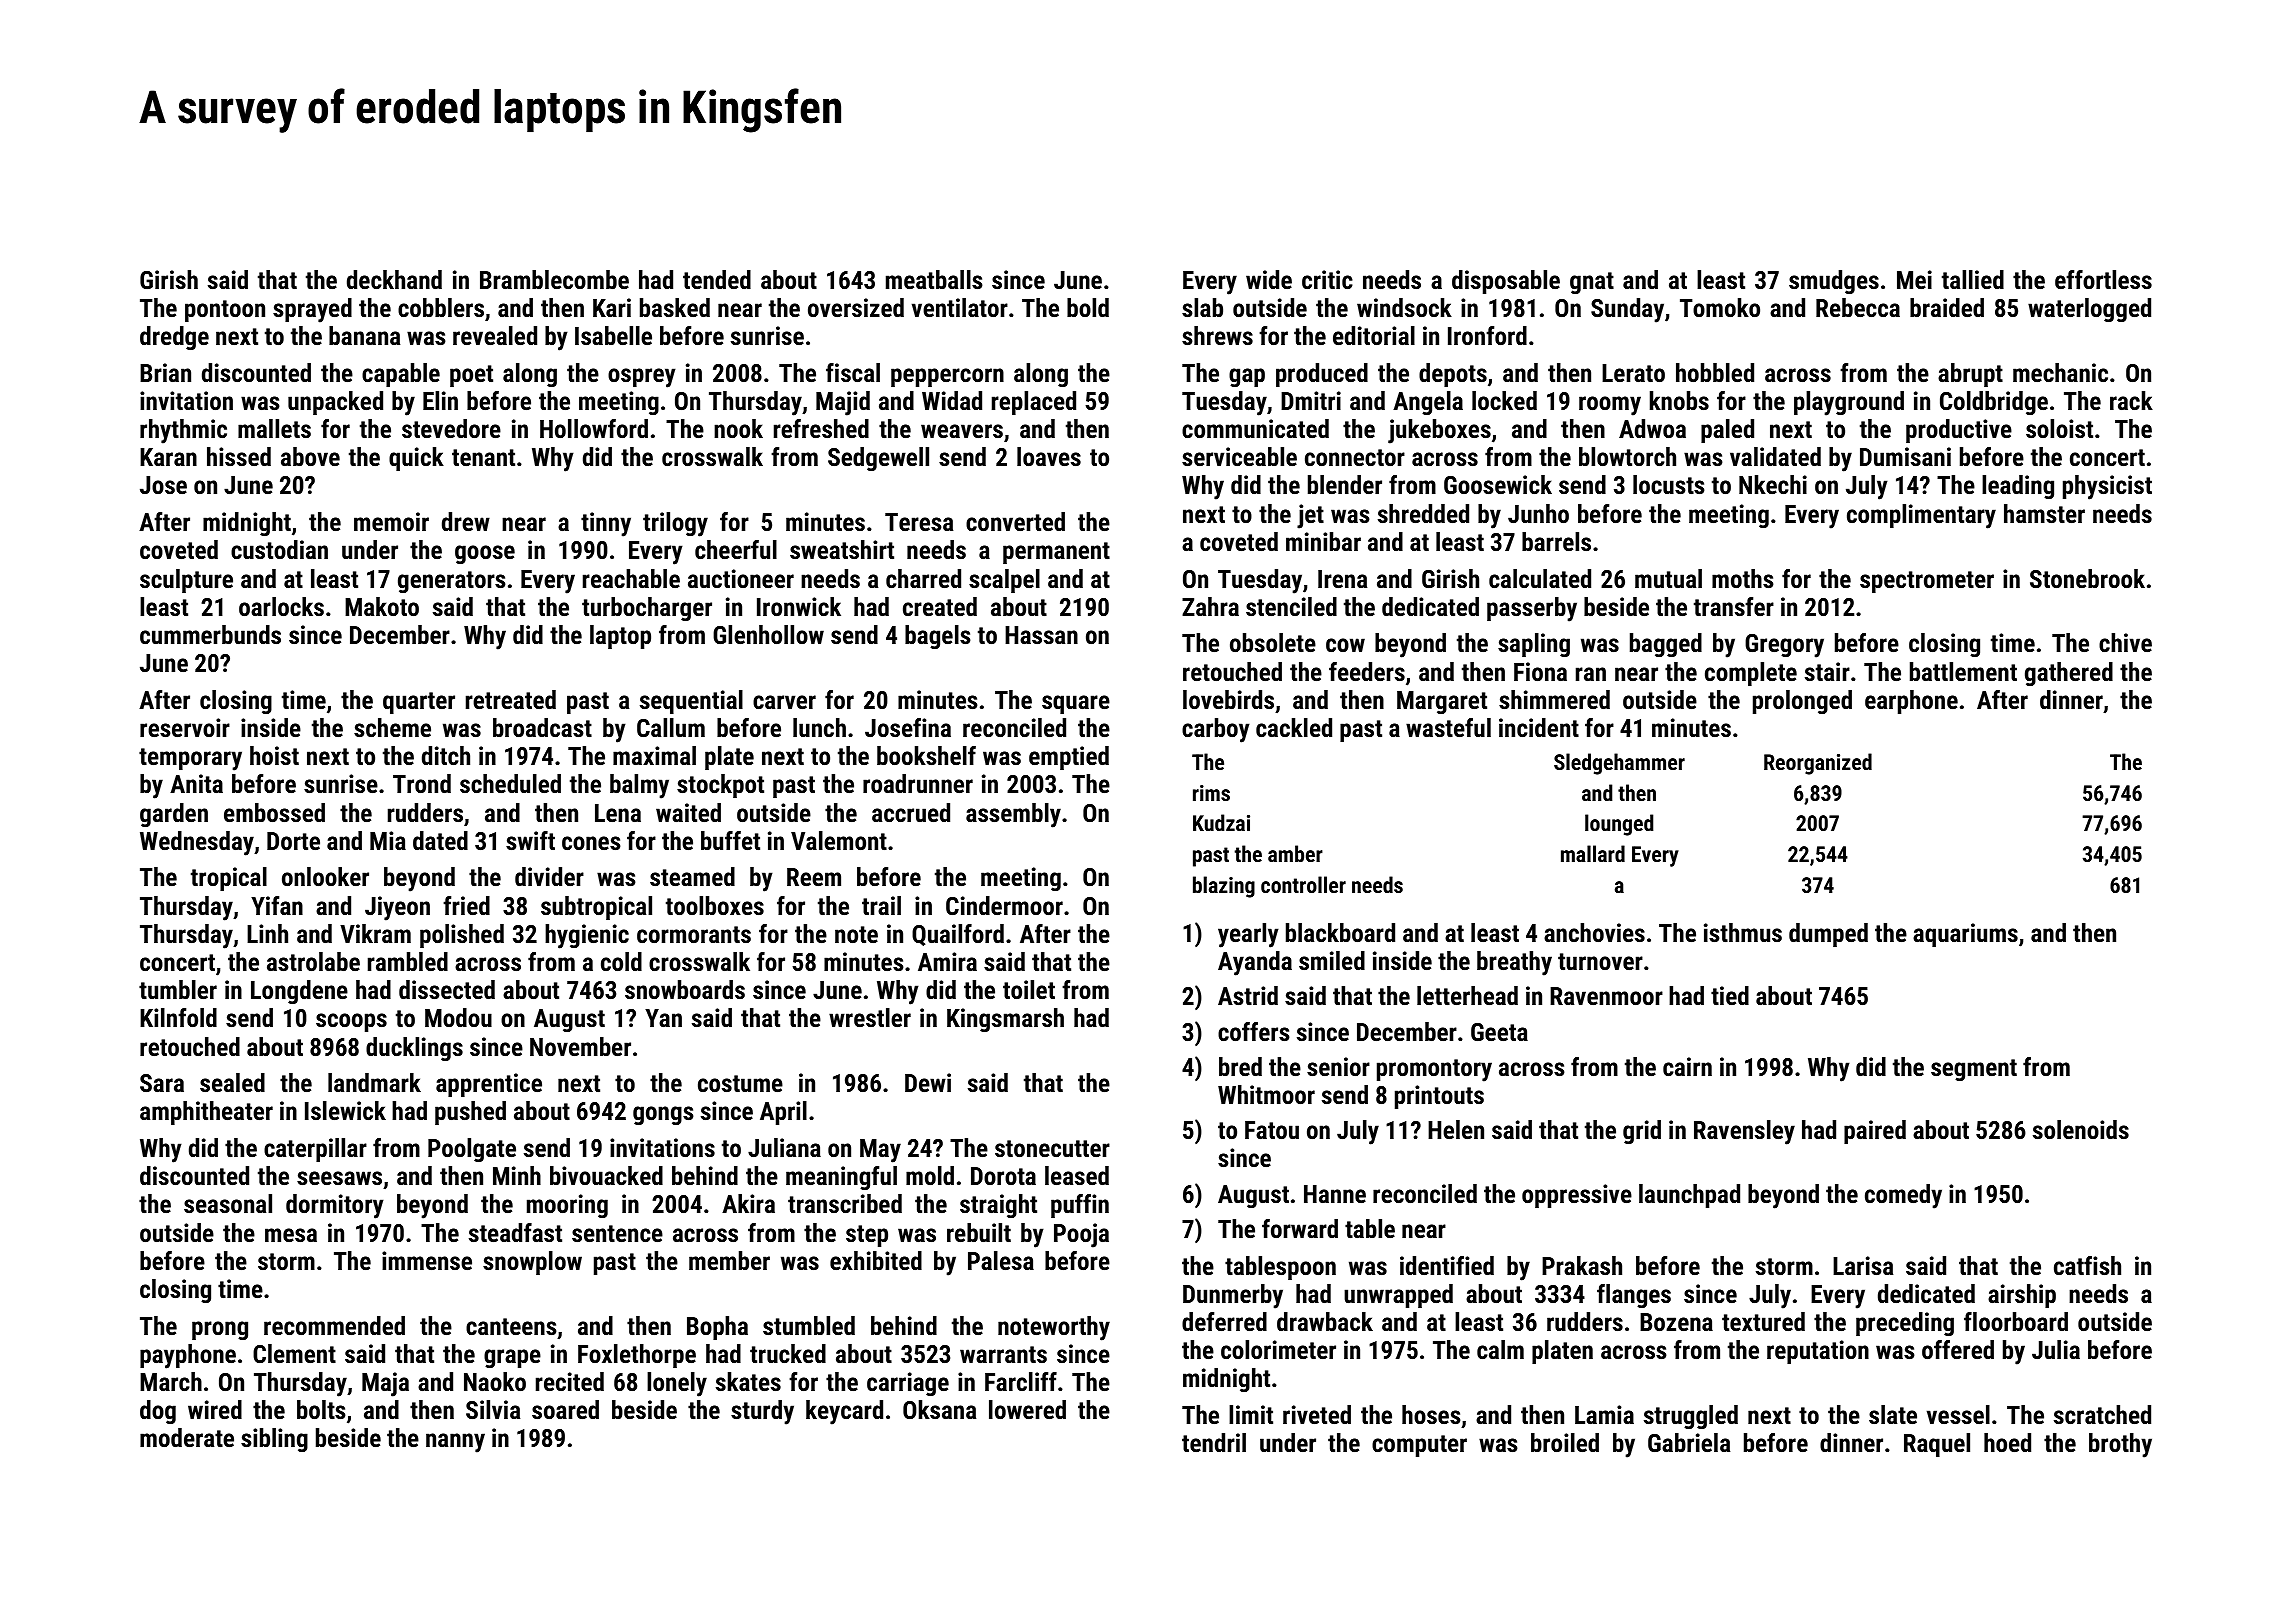 Image resolution: width=2292 pixels, height=1620 pixels. I want to click on Lena, so click(618, 813).
